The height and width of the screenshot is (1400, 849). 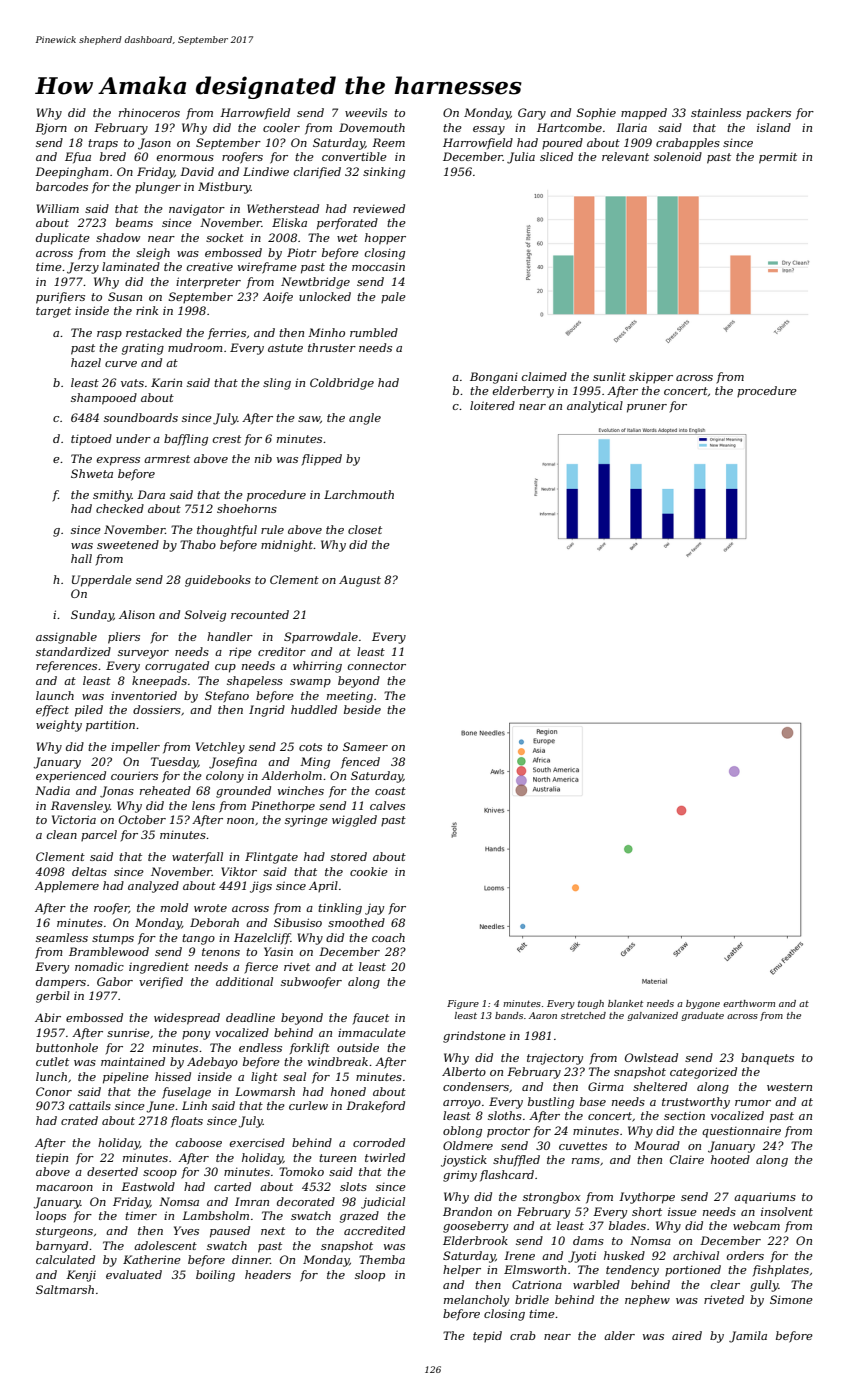 What do you see at coordinates (203, 805) in the screenshot?
I see `lens` at bounding box center [203, 805].
